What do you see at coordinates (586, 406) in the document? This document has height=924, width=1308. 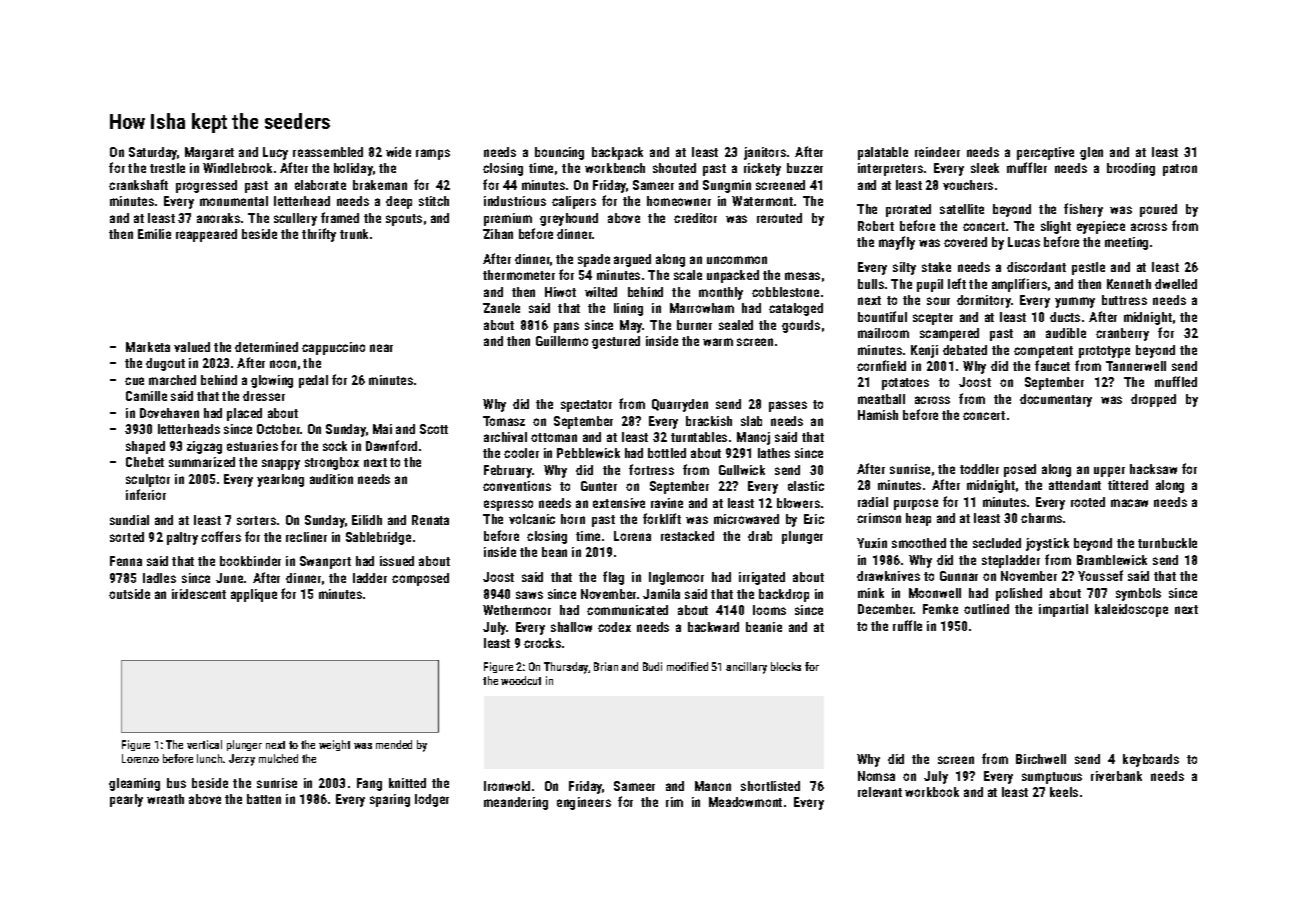 I see `spectator` at bounding box center [586, 406].
